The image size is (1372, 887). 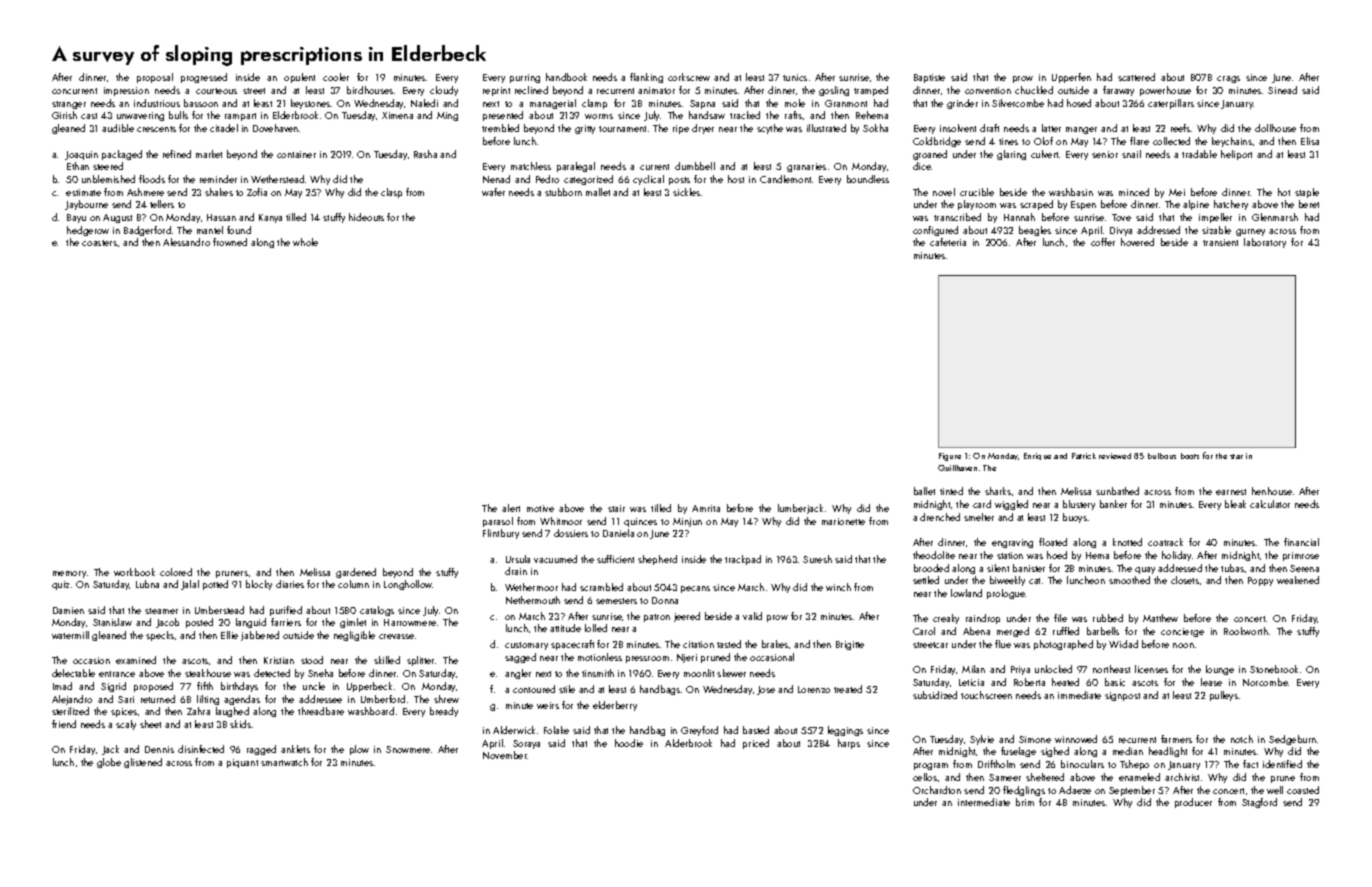 What do you see at coordinates (496, 179) in the screenshot?
I see `Nenad` at bounding box center [496, 179].
